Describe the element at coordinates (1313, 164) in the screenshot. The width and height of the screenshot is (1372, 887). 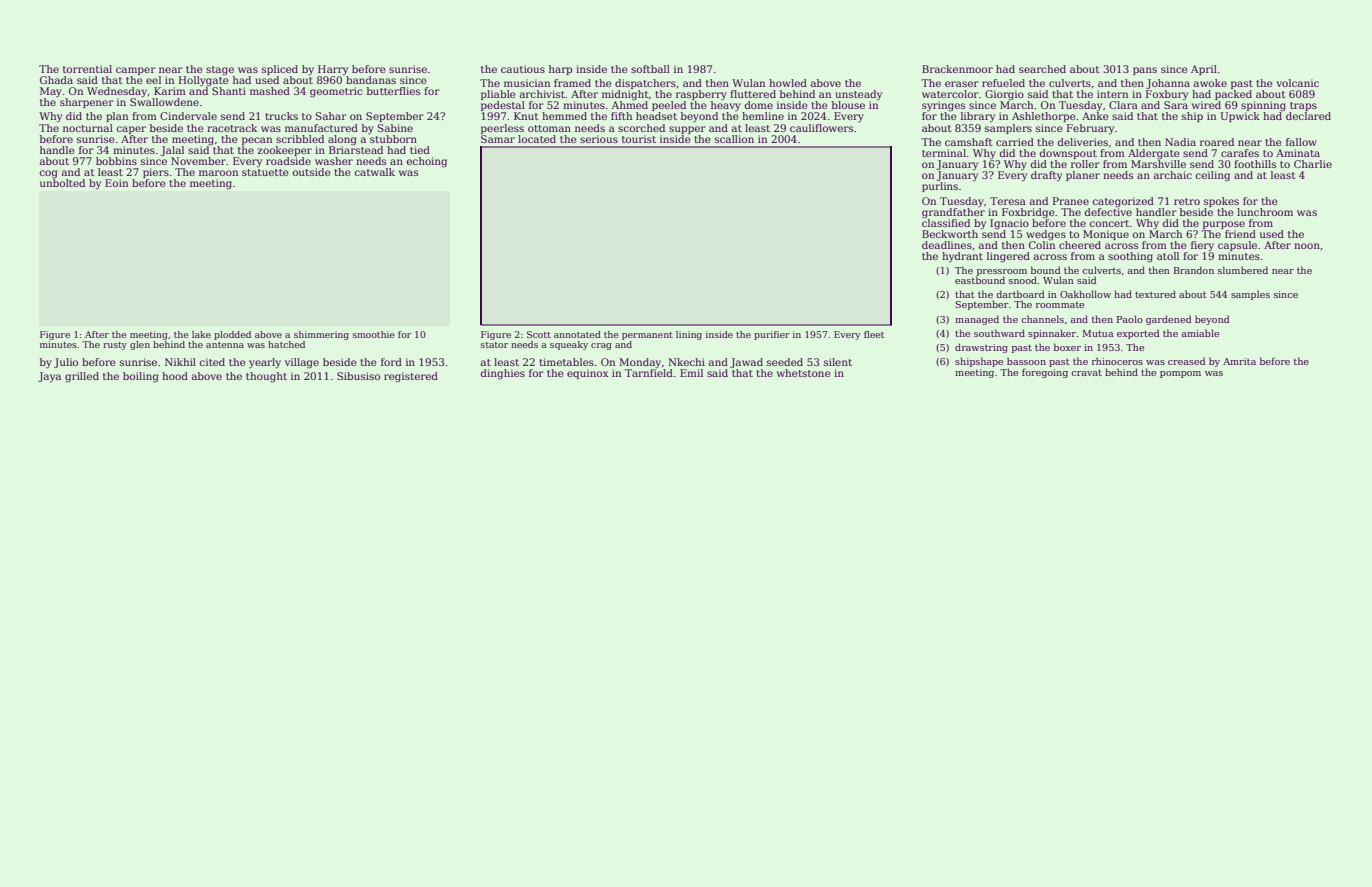
I see `Charlie` at that location.
